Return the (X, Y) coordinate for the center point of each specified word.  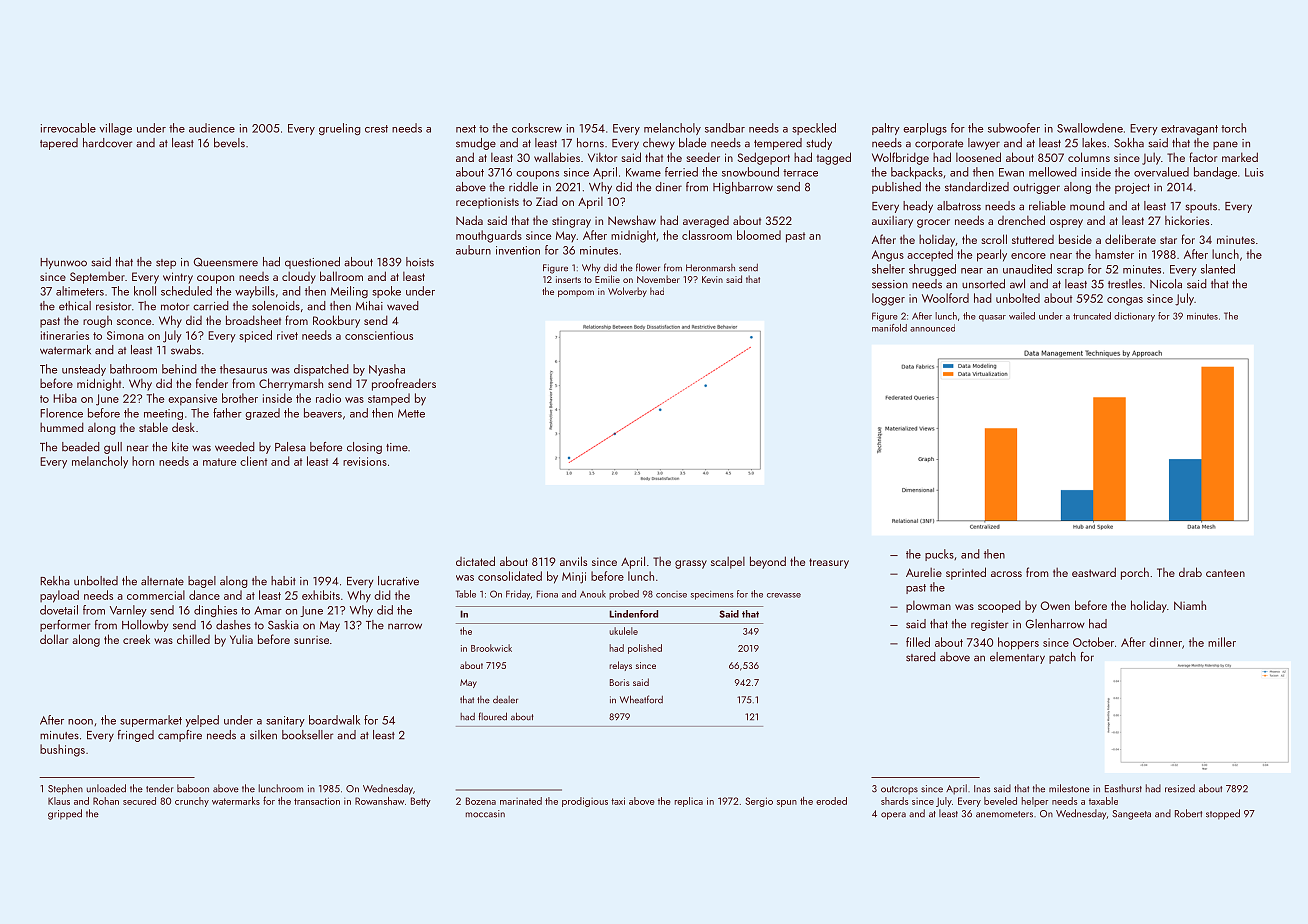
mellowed (1053, 172)
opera (893, 816)
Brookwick (491, 648)
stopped (1223, 814)
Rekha (55, 581)
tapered (59, 144)
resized (1180, 788)
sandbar (725, 128)
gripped (65, 814)
